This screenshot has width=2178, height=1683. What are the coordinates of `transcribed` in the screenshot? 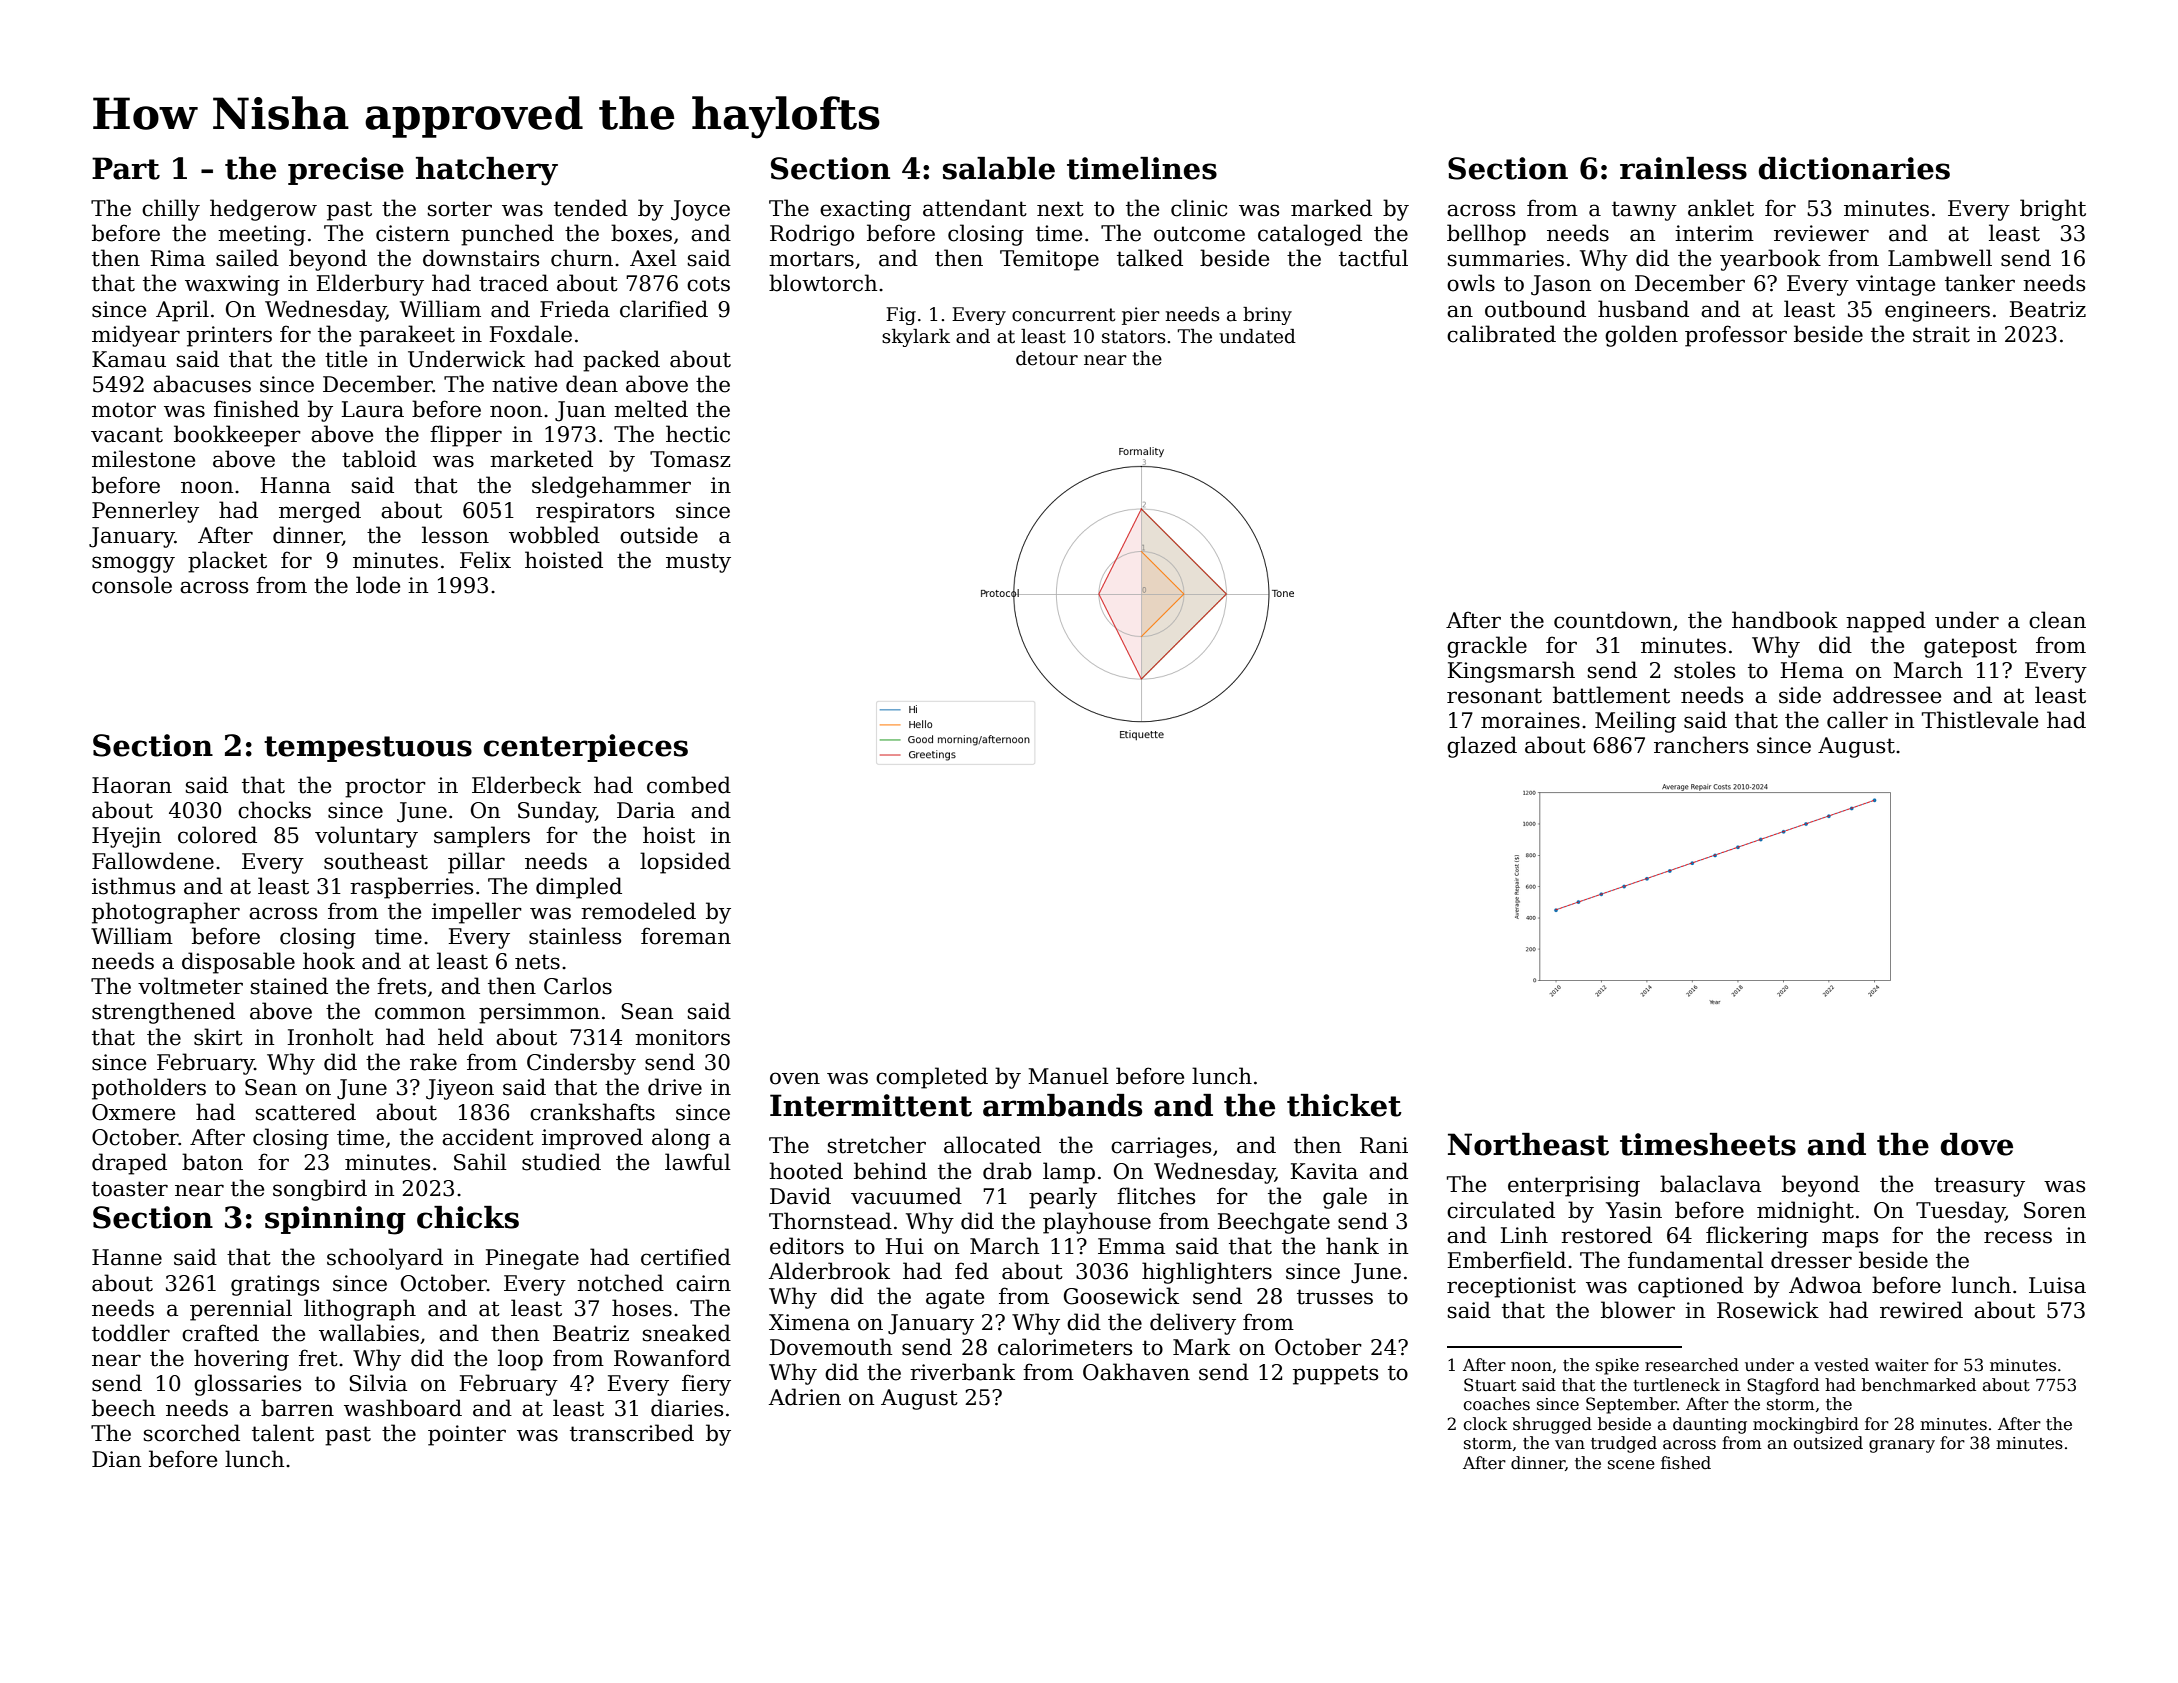 It's located at (632, 1433).
